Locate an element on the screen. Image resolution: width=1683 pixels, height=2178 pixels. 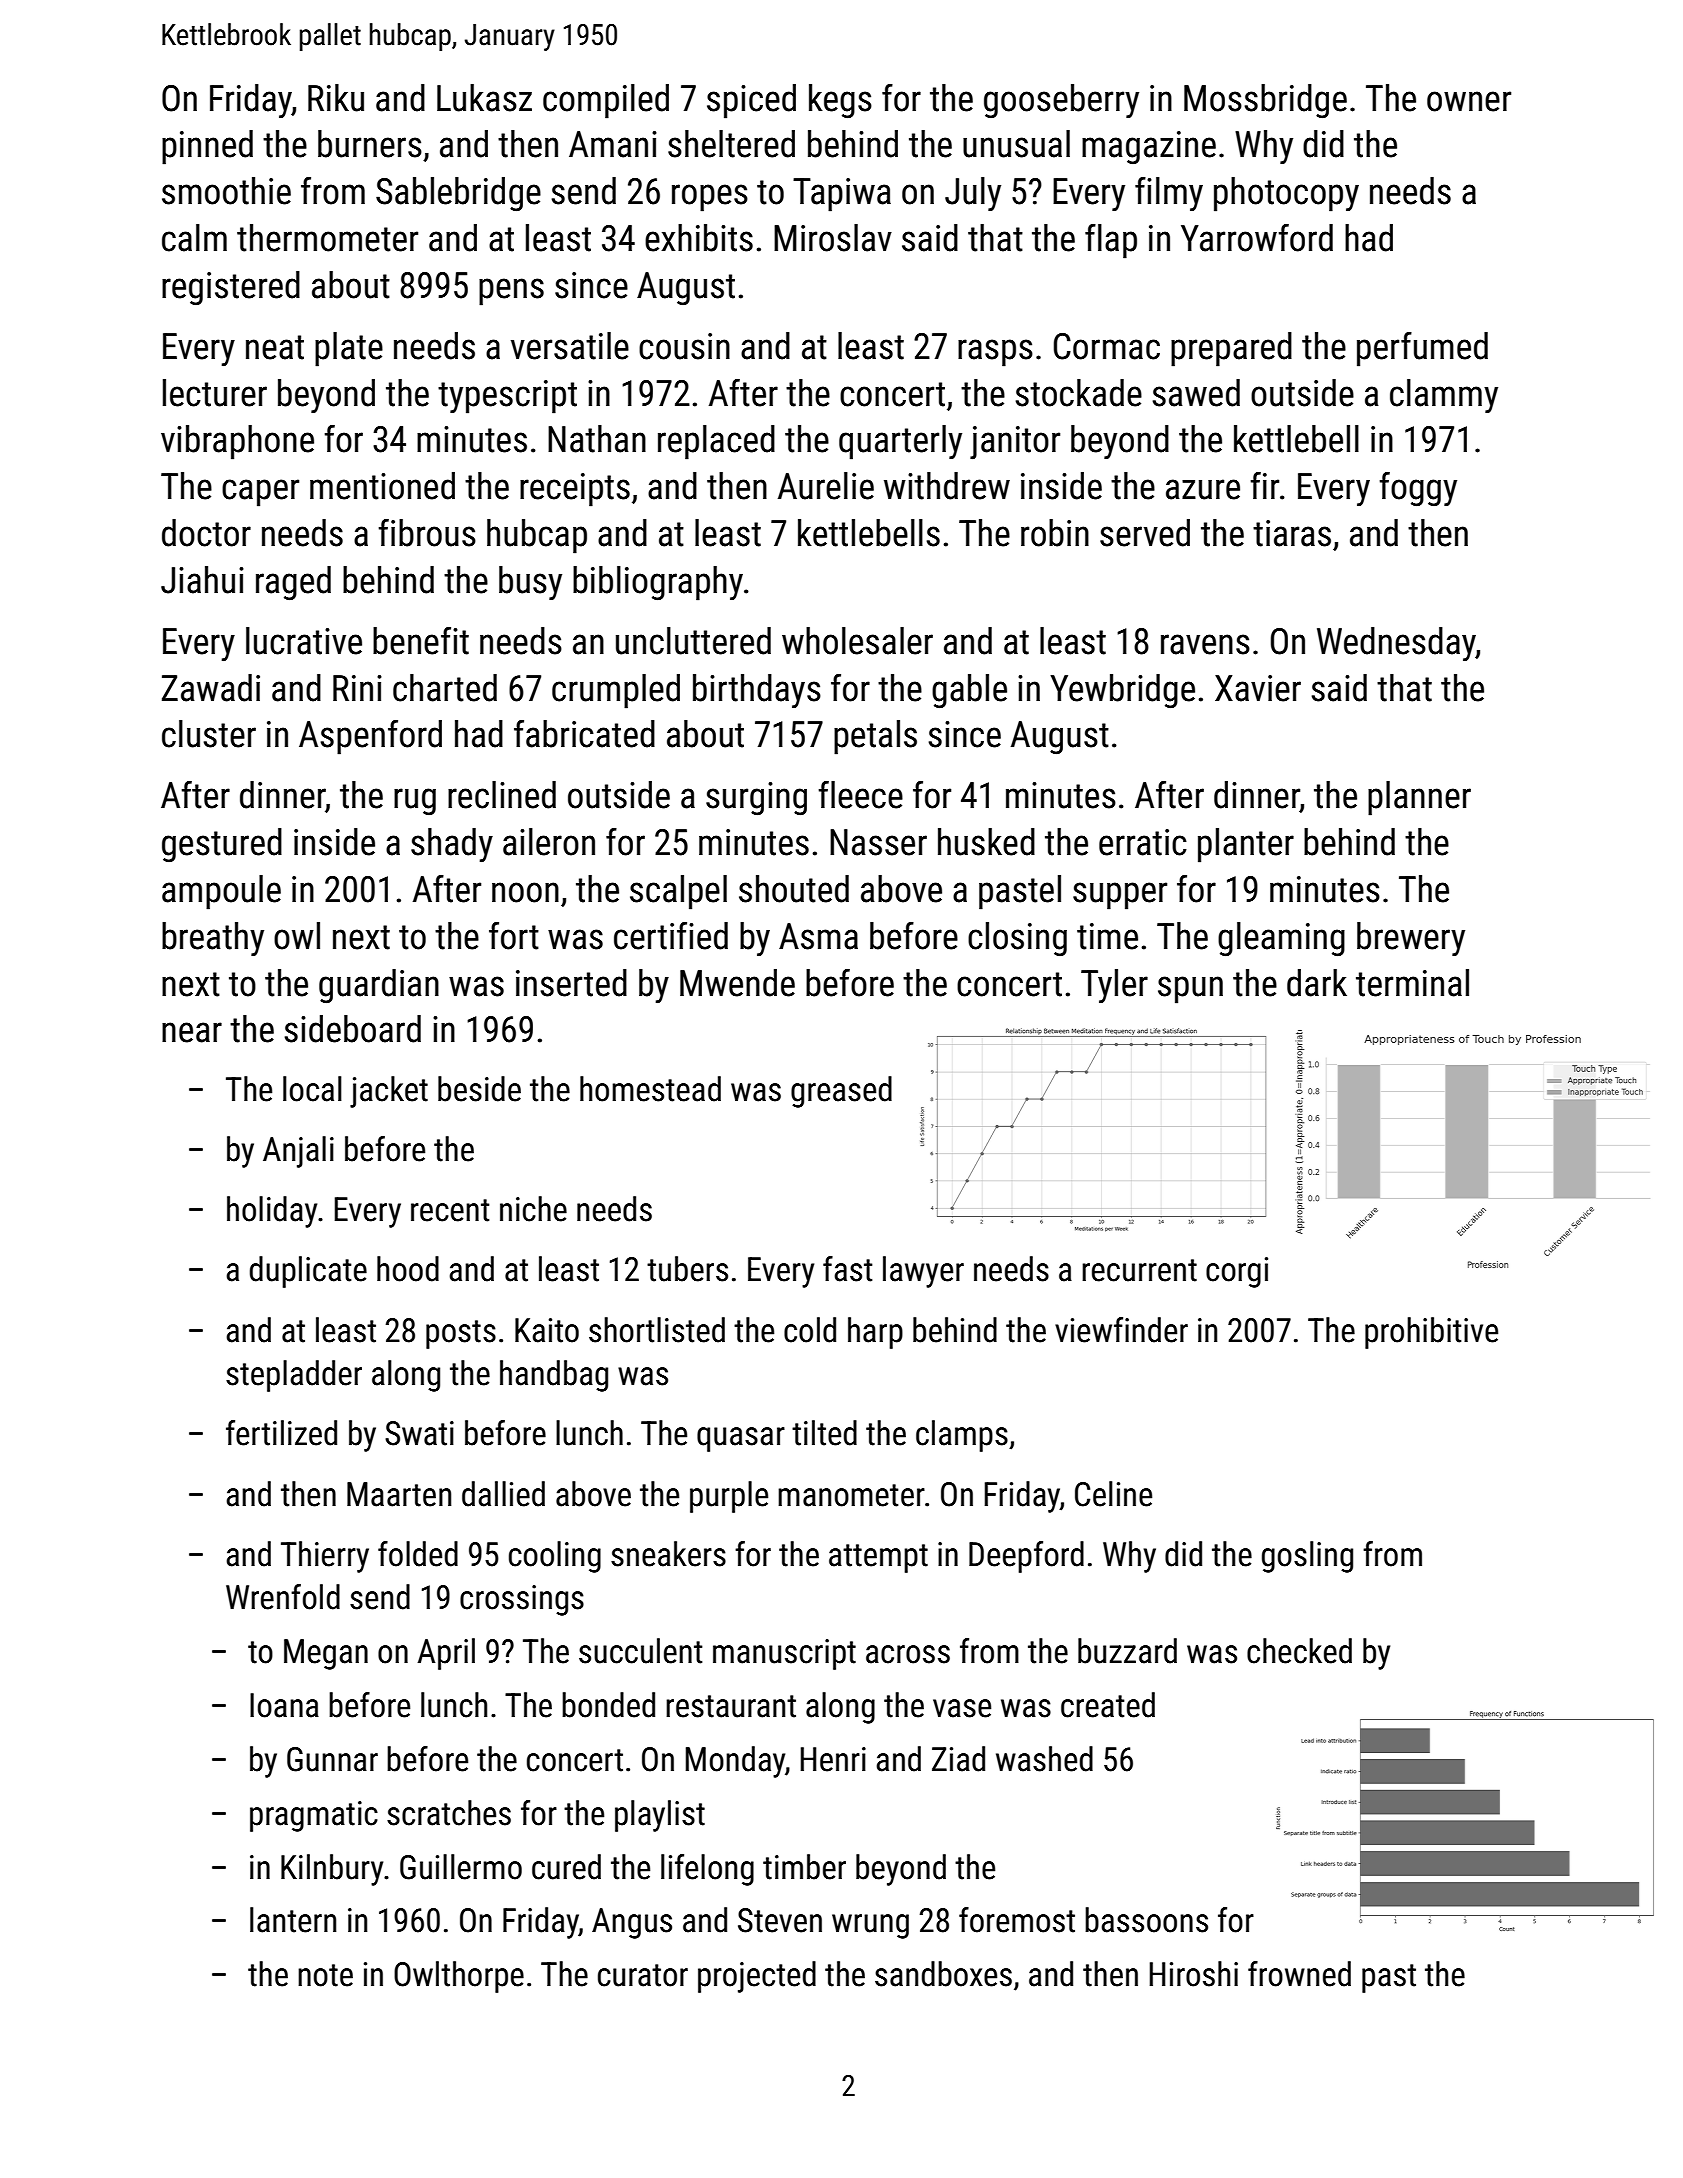
robin is located at coordinates (1055, 533).
